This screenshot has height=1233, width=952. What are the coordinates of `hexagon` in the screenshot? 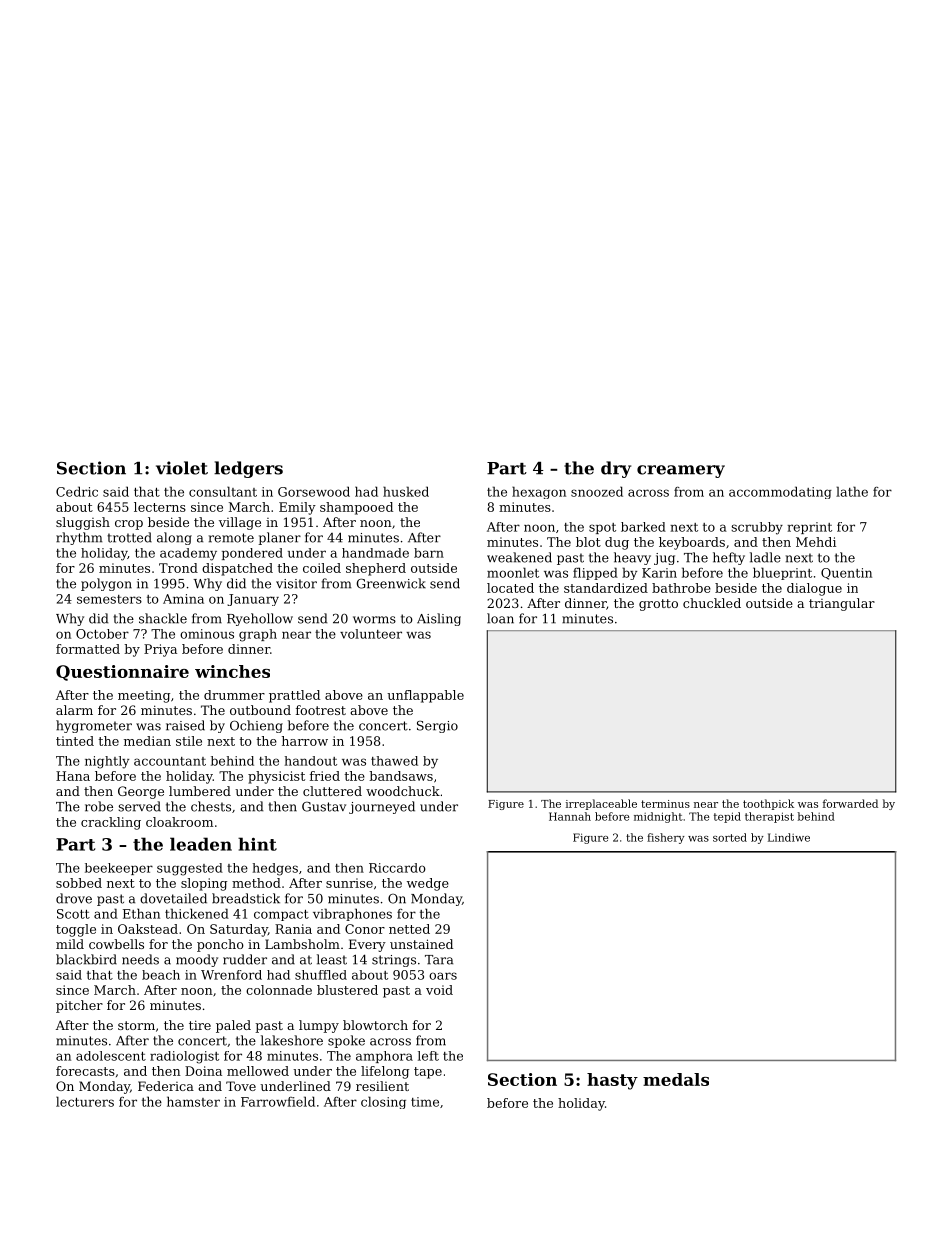 It's located at (539, 492).
